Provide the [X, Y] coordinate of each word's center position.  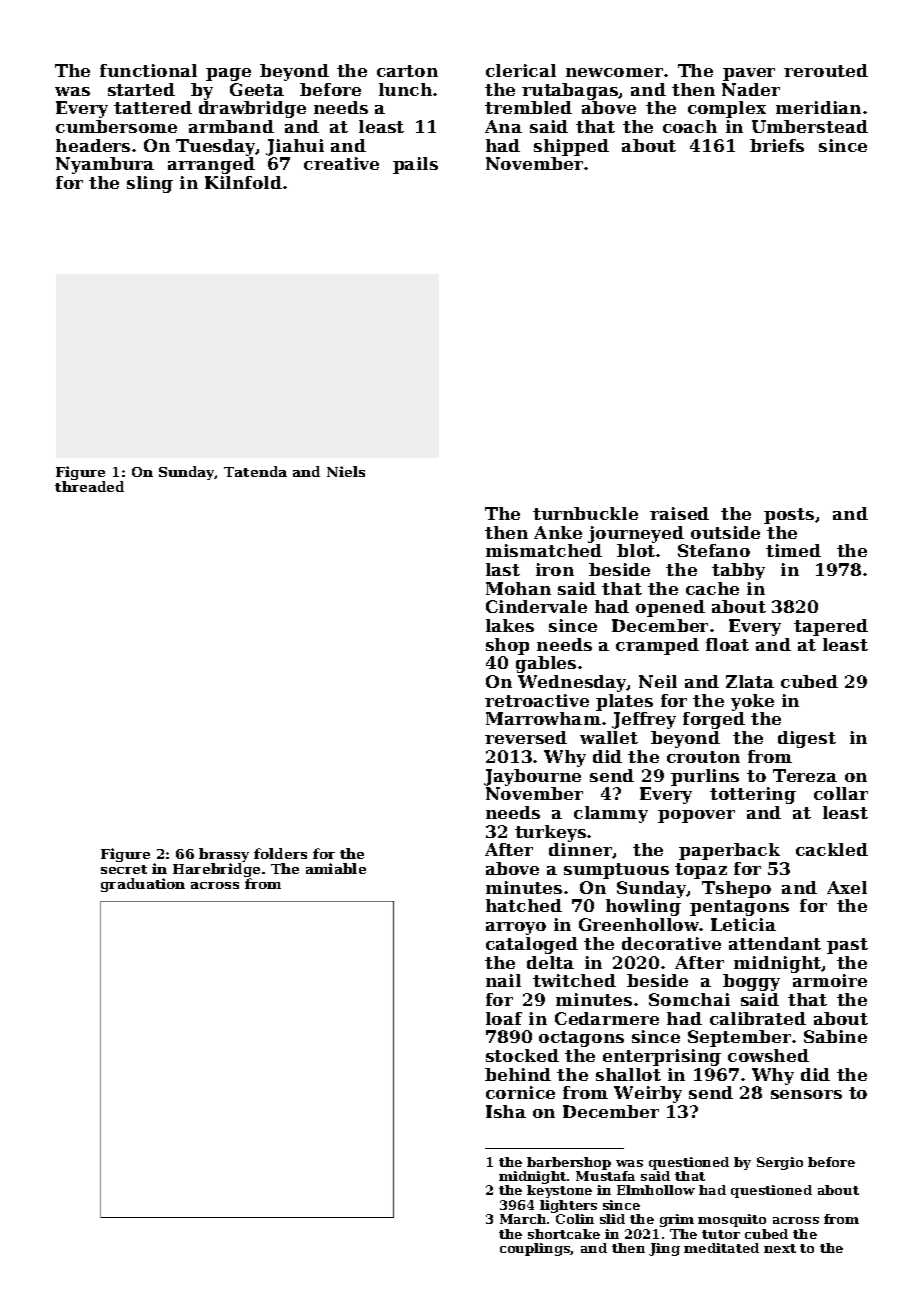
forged [714, 720]
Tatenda [255, 471]
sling [150, 184]
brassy [224, 855]
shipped [571, 147]
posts [789, 516]
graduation [143, 885]
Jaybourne [532, 777]
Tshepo [736, 889]
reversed [526, 737]
